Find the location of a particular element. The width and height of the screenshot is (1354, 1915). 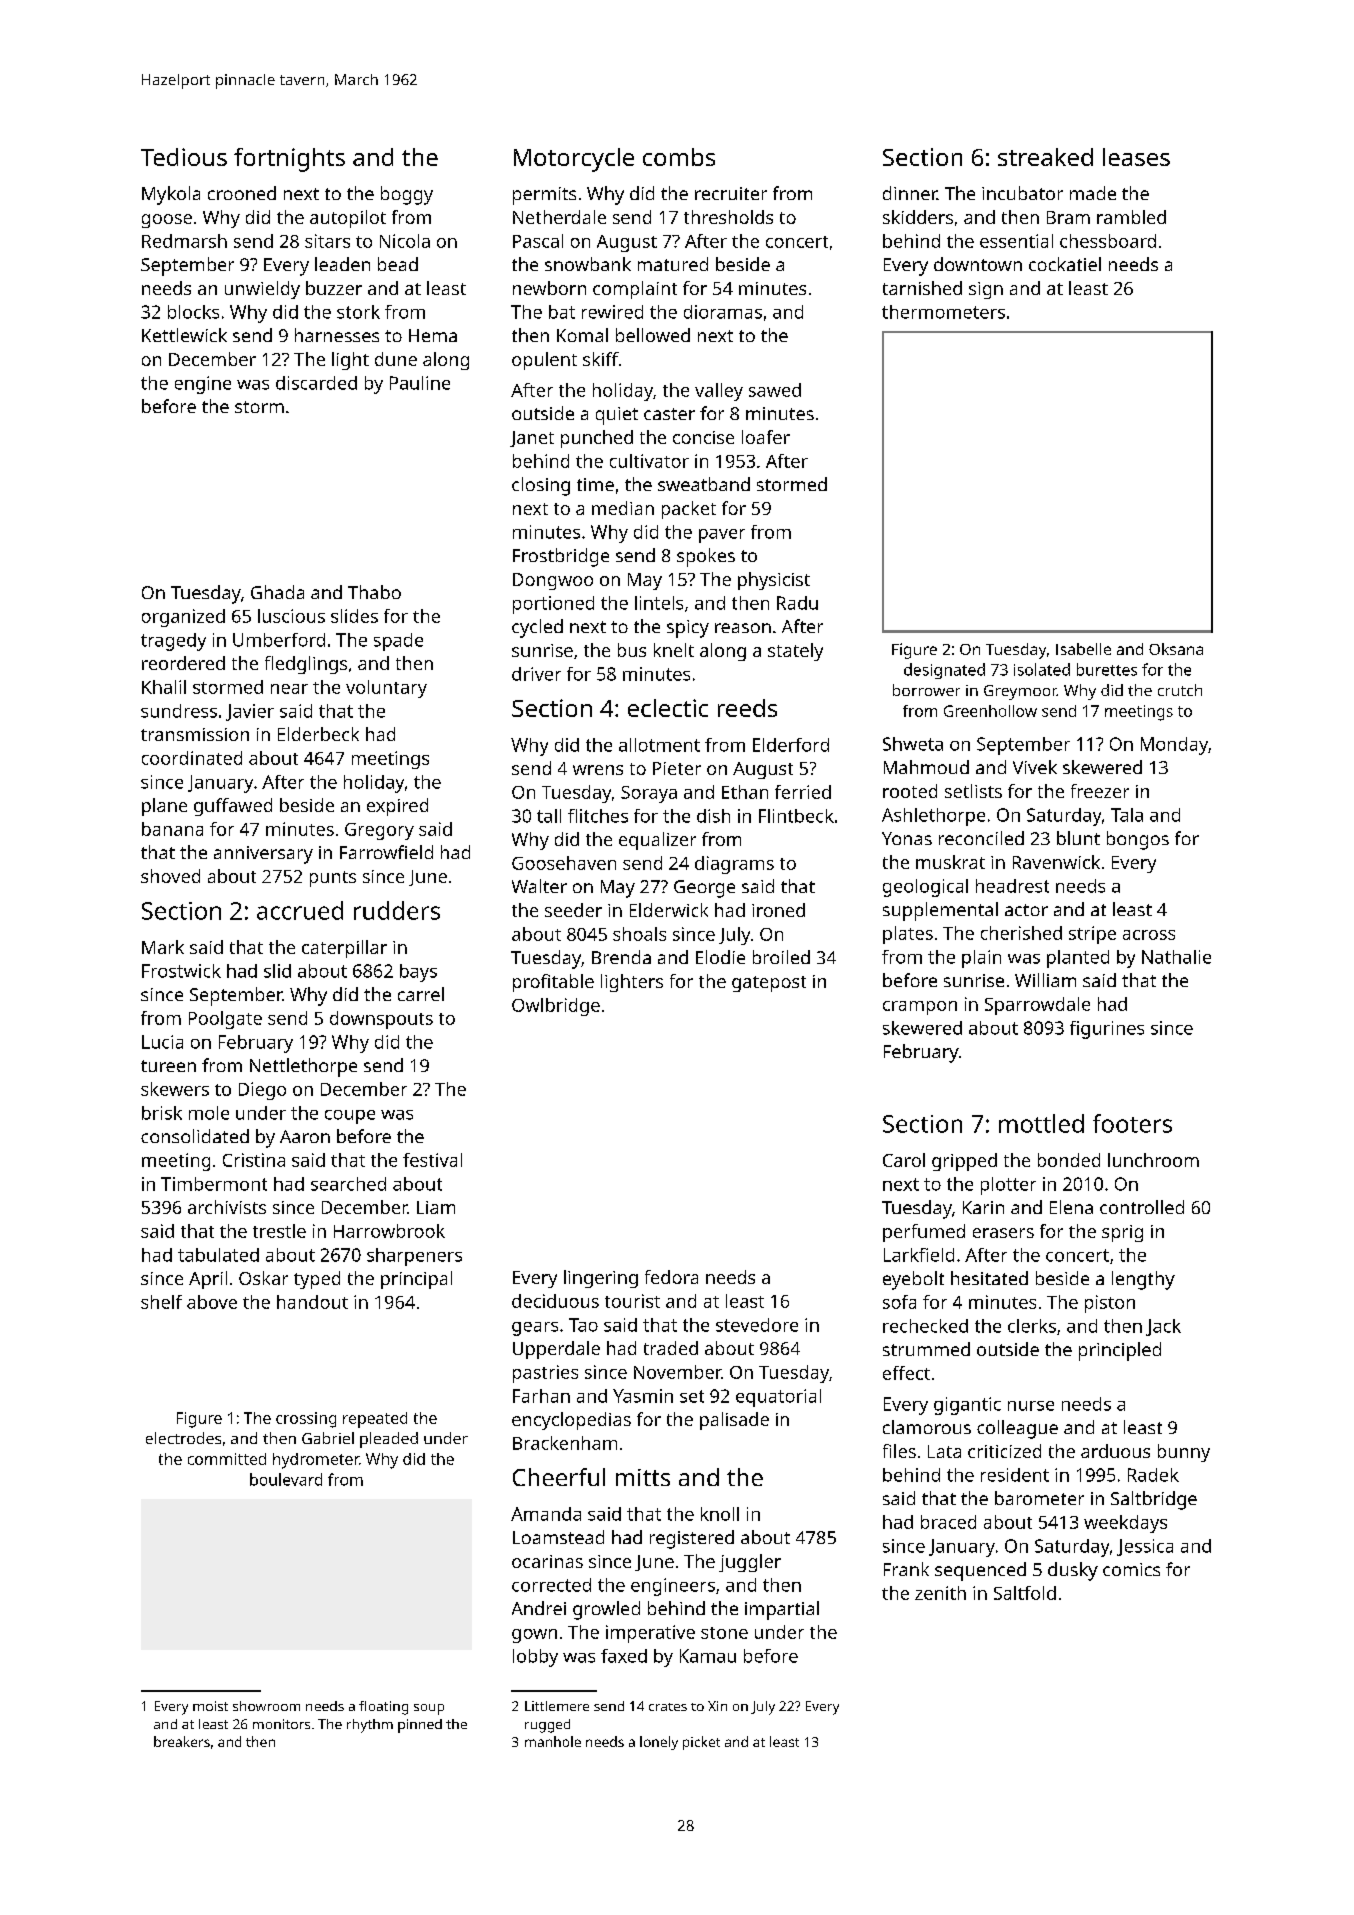

breakers is located at coordinates (182, 1741).
